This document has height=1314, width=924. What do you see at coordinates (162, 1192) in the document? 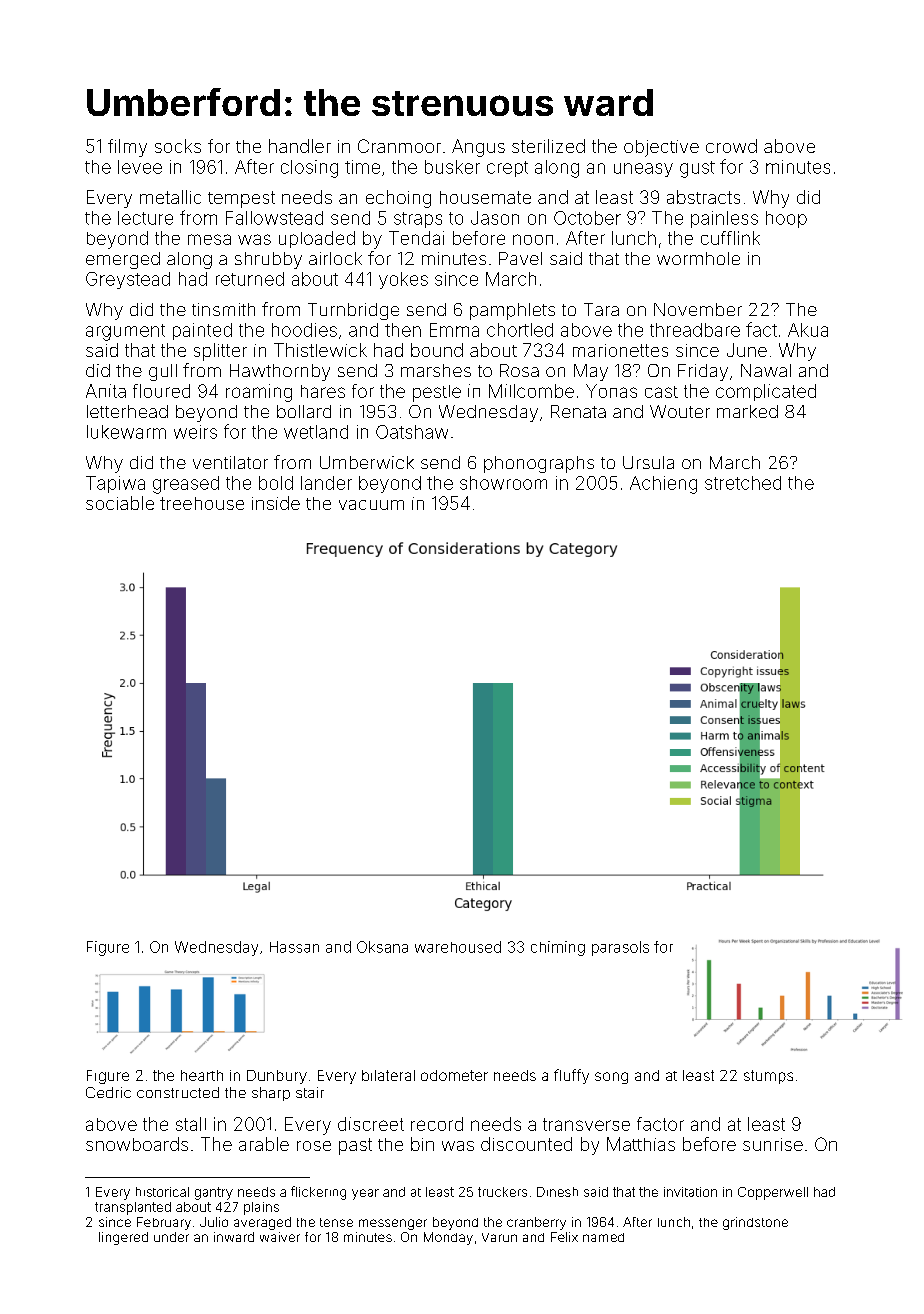
I see `historical` at bounding box center [162, 1192].
